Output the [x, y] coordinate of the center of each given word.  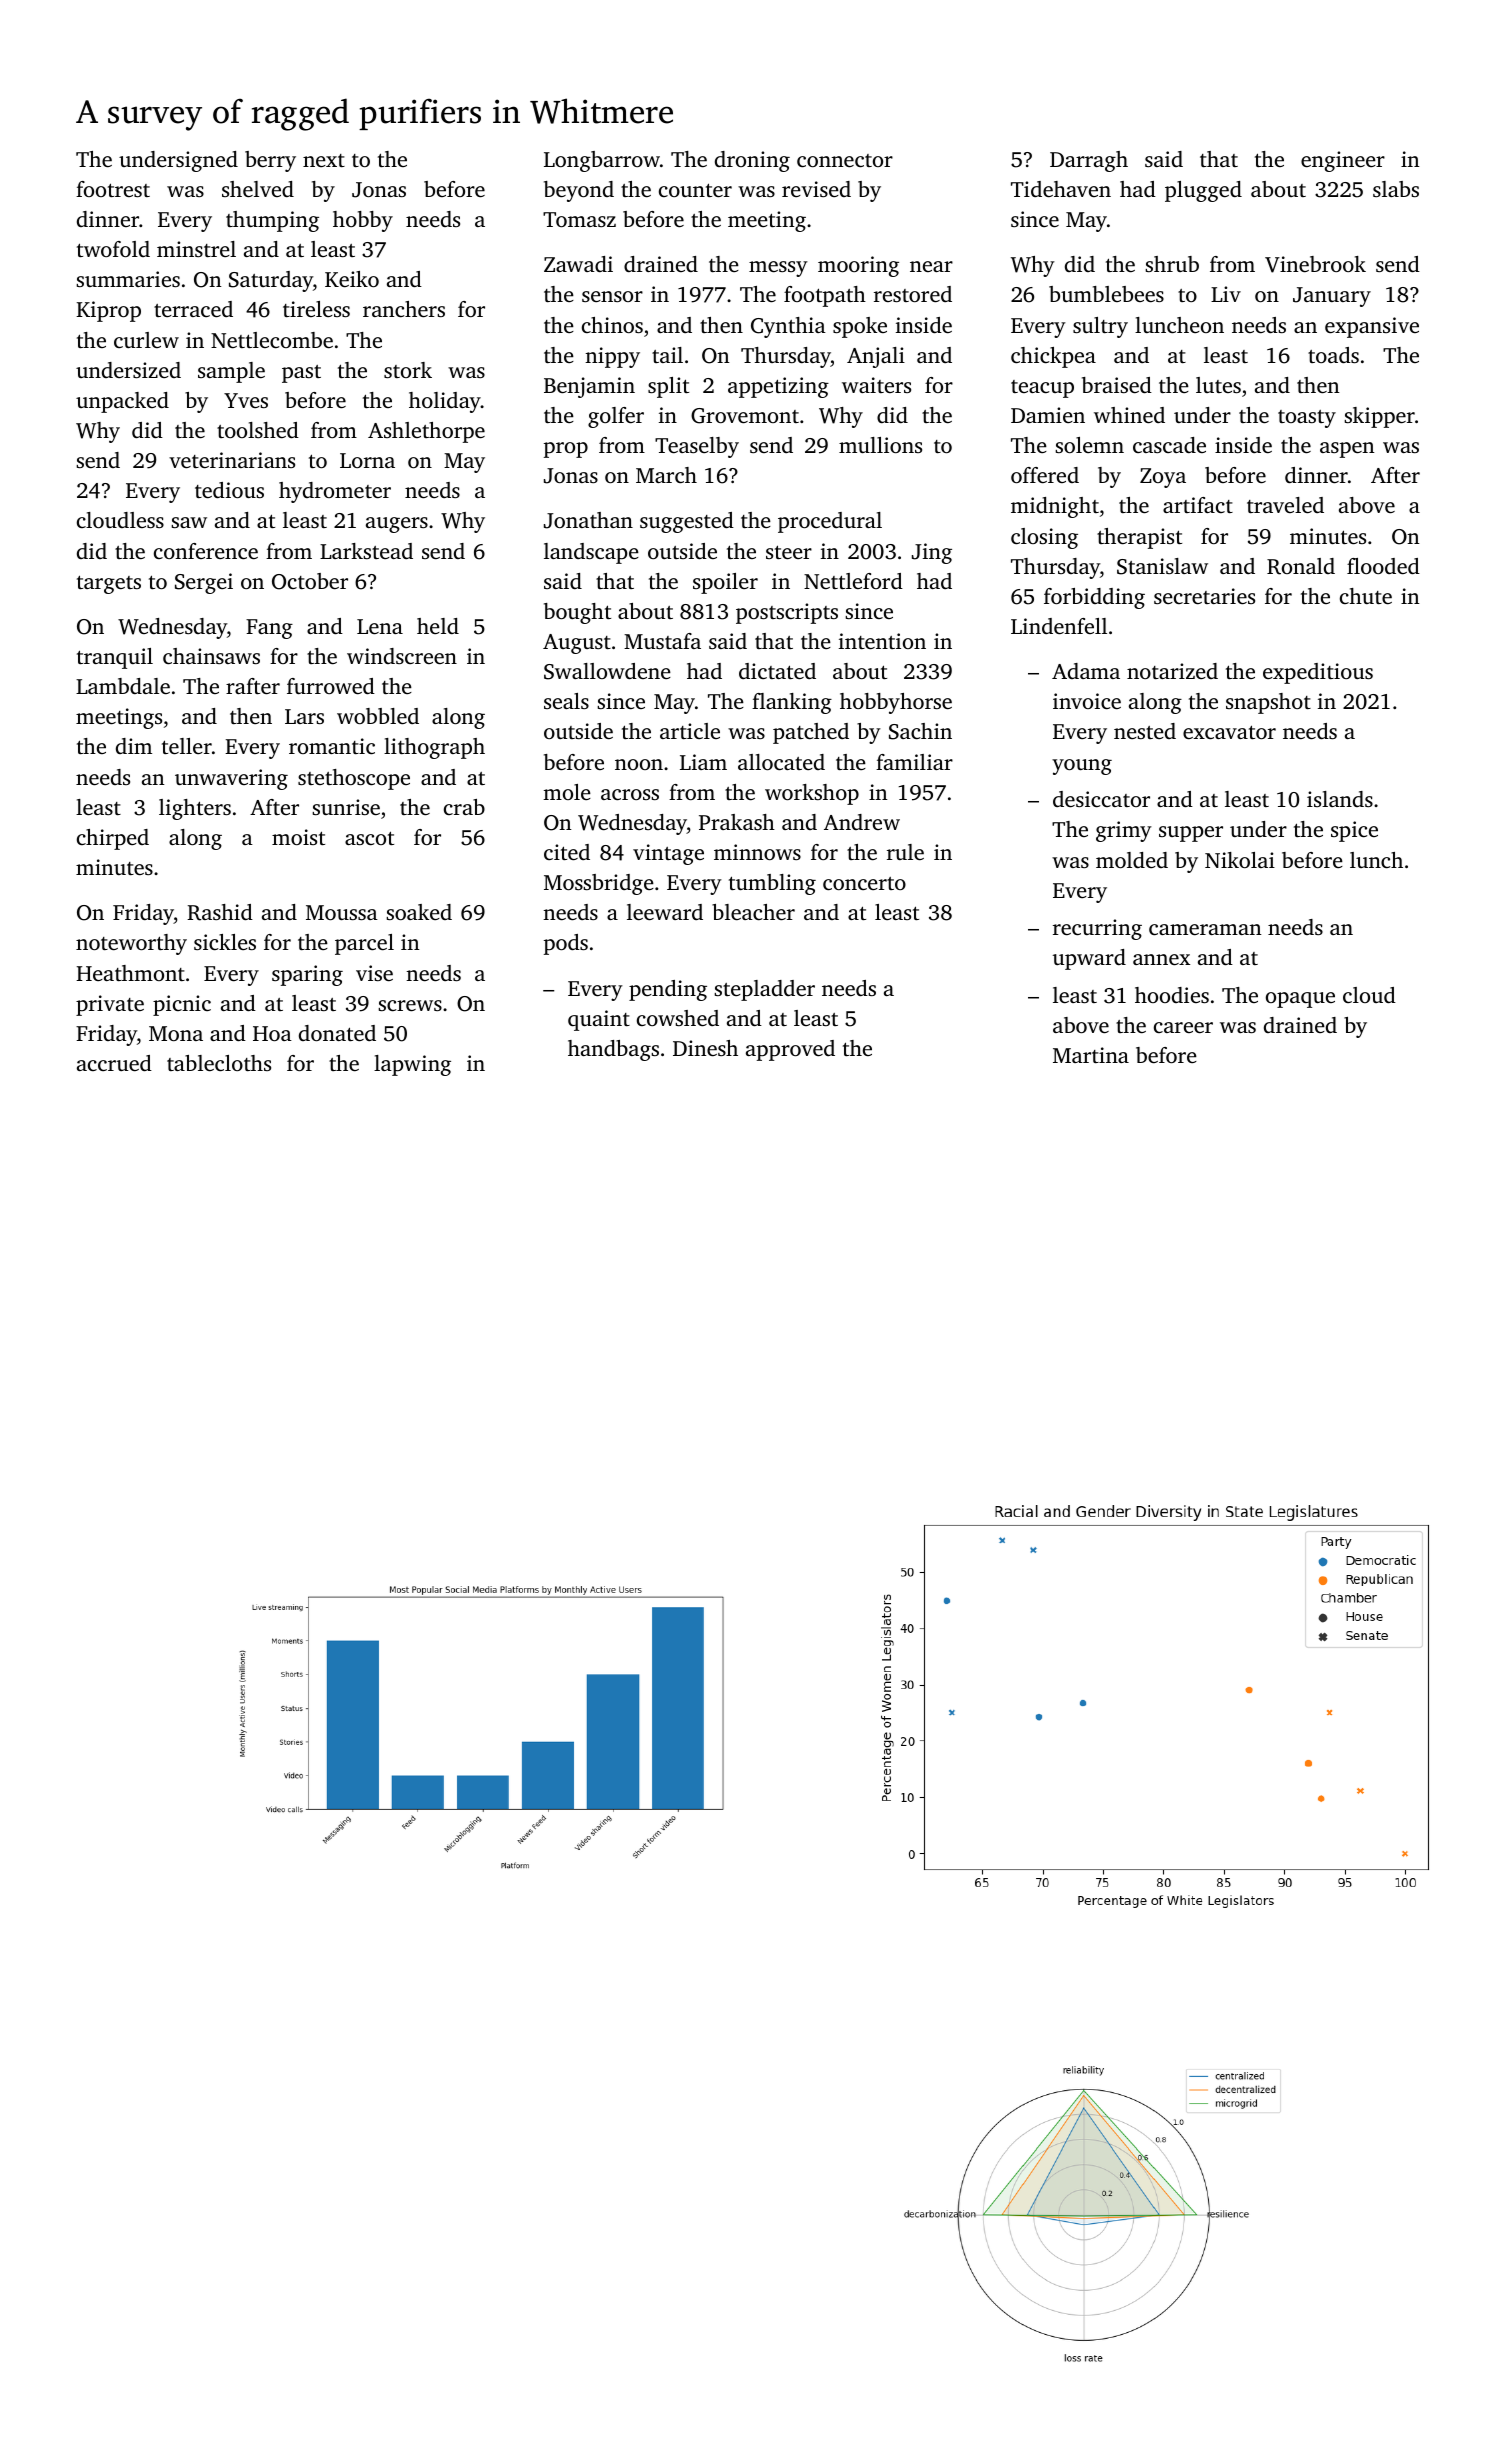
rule [905, 852]
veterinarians [232, 460]
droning [752, 161]
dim [134, 746]
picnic [182, 1005]
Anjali [876, 357]
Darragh [1089, 161]
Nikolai [1240, 860]
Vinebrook [1315, 264]
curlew [146, 340]
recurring [1097, 929]
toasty [1307, 419]
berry [270, 161]
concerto [864, 883]
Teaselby [697, 447]
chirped [113, 839]
